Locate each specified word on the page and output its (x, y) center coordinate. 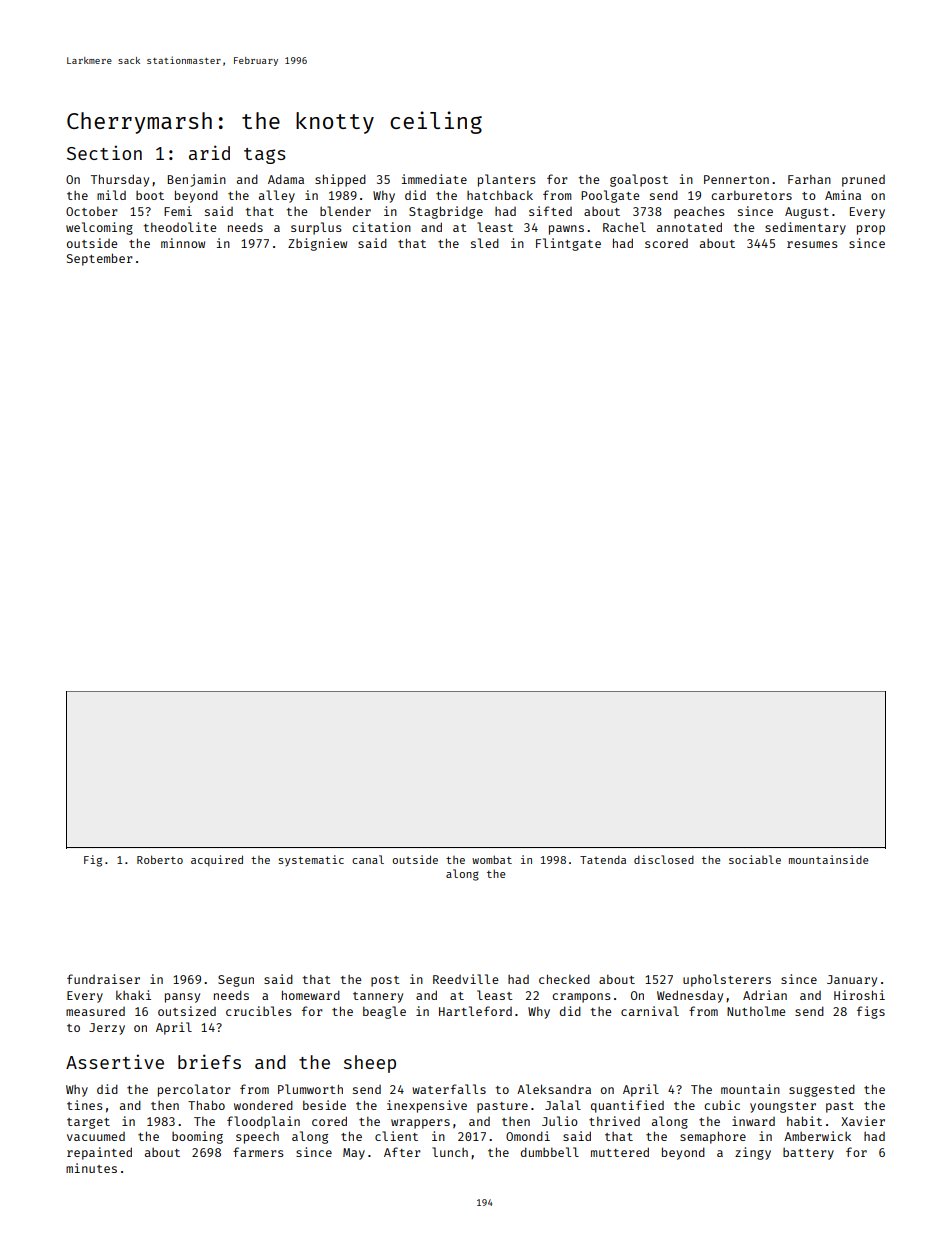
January (852, 981)
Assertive (115, 1061)
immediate (434, 179)
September (100, 259)
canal (368, 859)
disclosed (664, 859)
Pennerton (736, 179)
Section (104, 152)
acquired (217, 860)
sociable (755, 859)
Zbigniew (317, 244)
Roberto (160, 859)
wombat (492, 859)
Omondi (528, 1136)
